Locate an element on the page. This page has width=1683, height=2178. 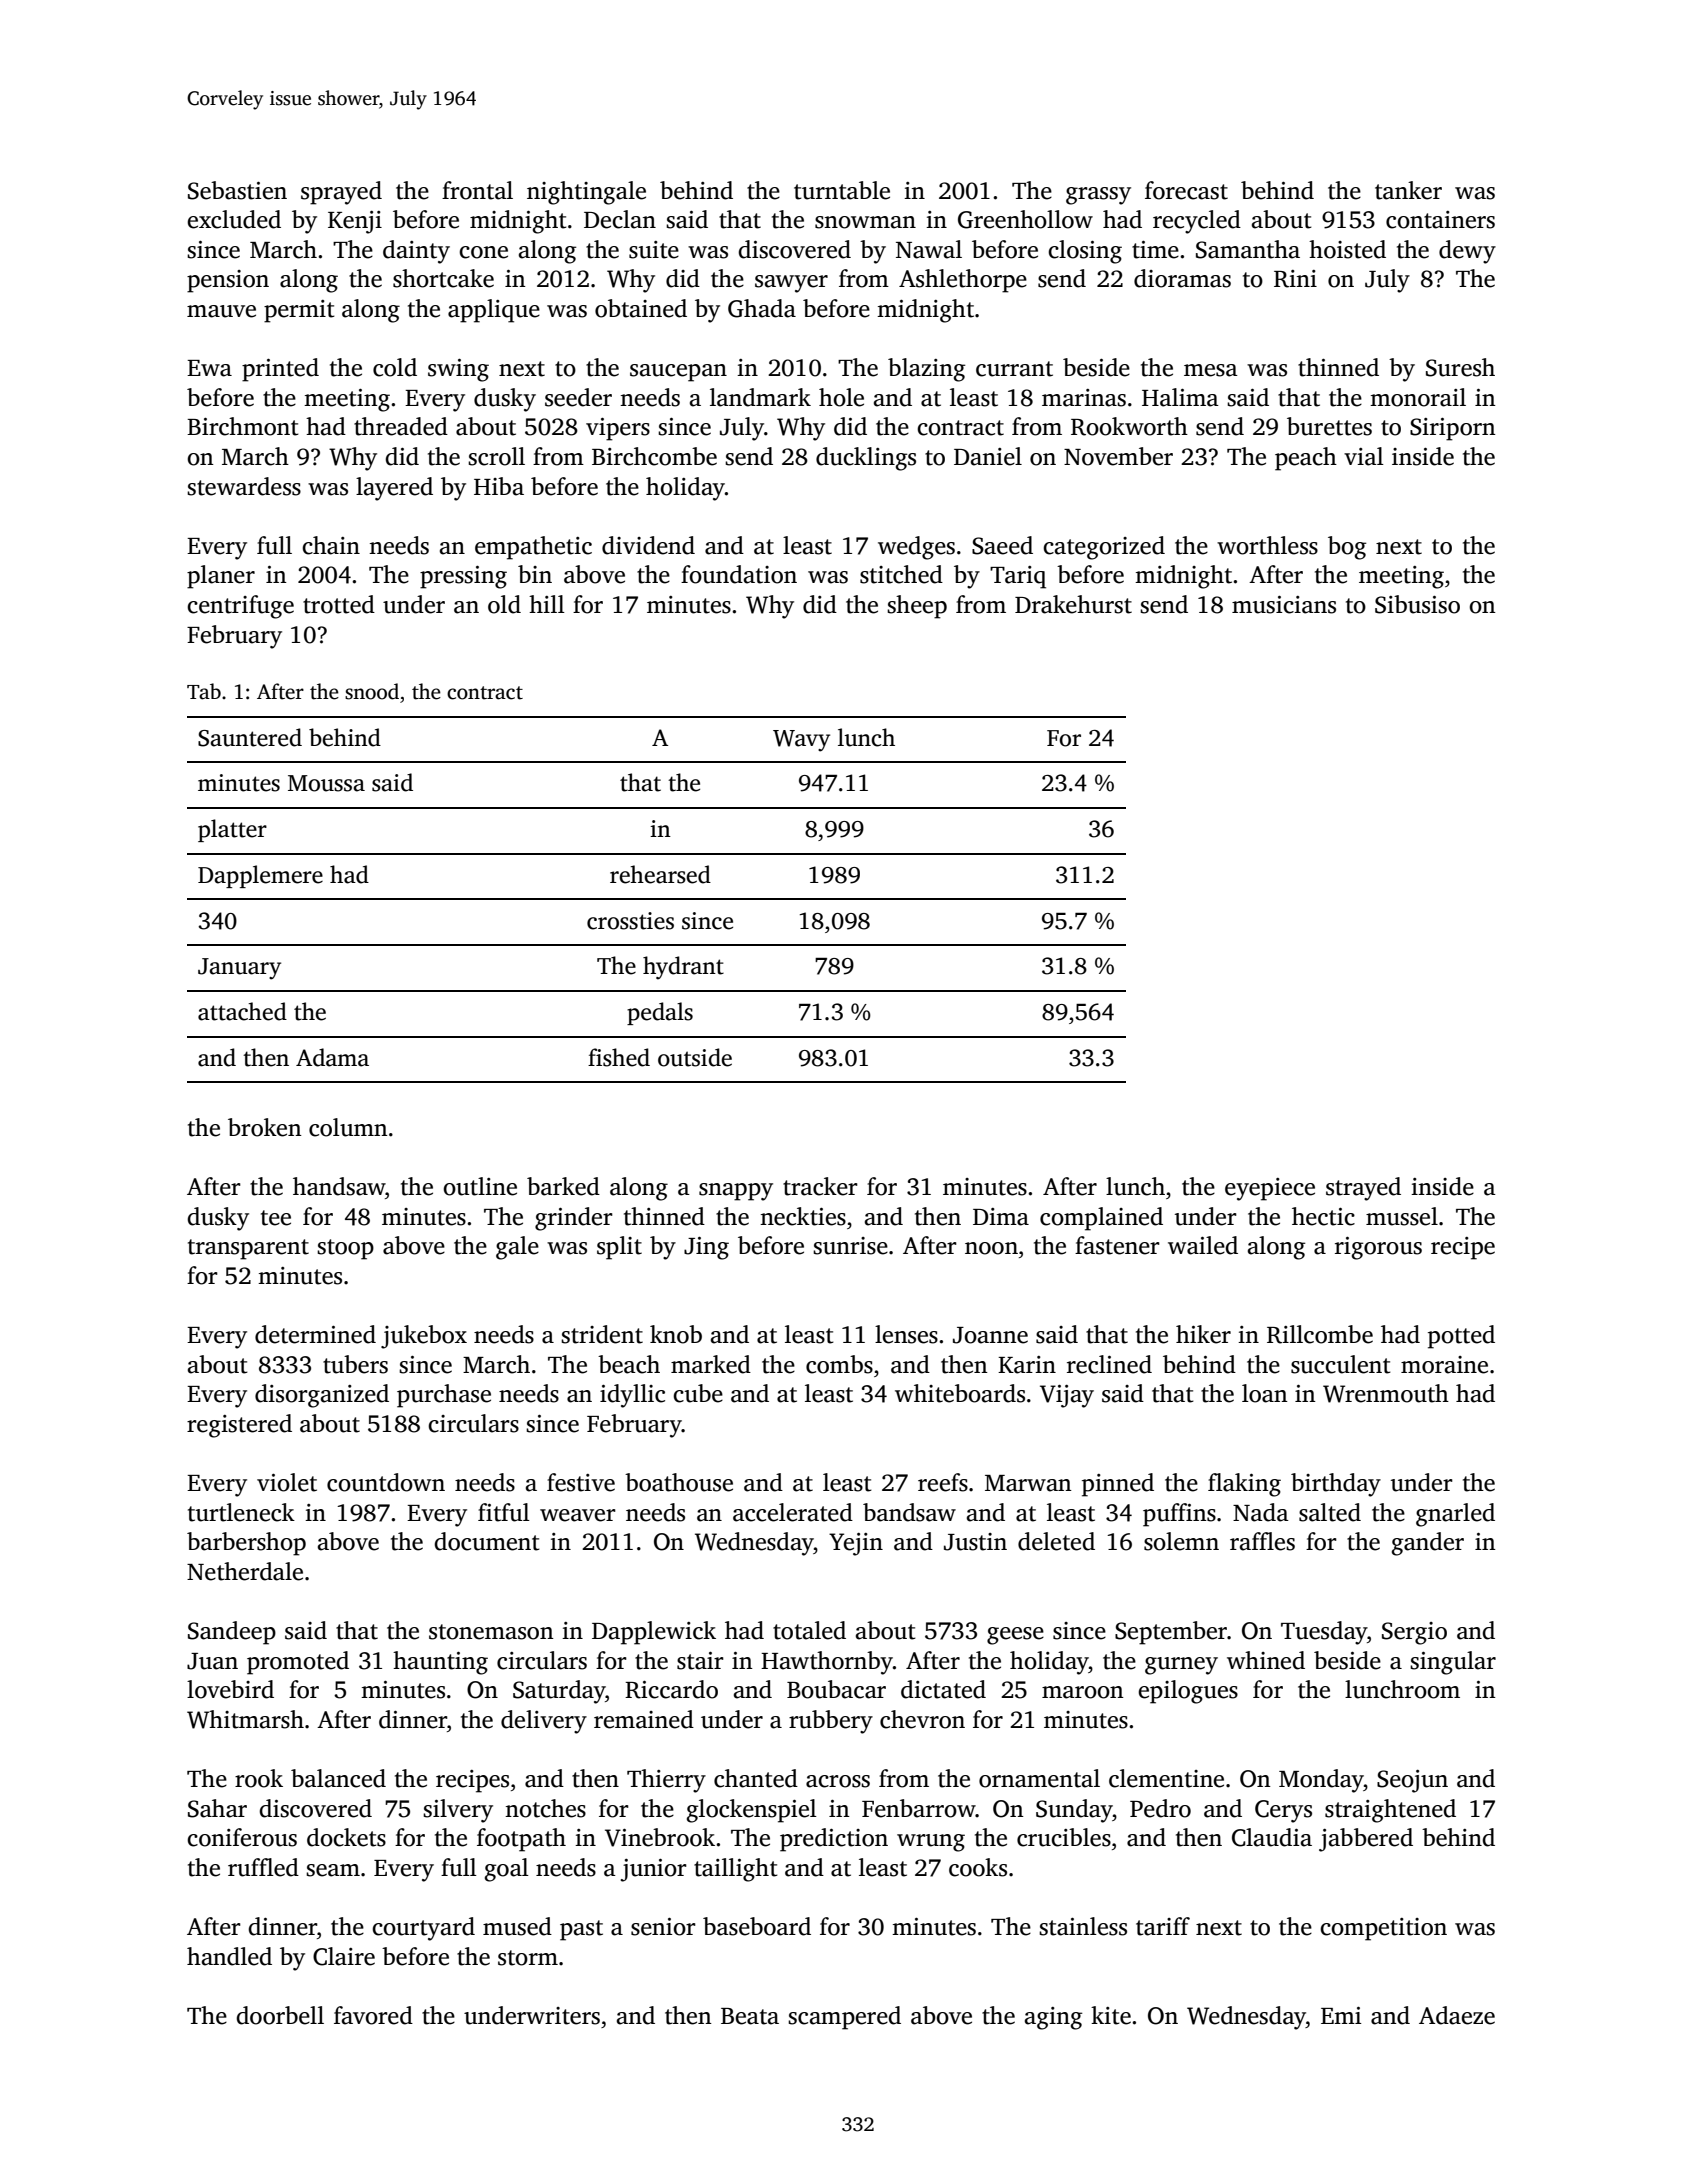
Fenbarrow is located at coordinates (919, 1808).
